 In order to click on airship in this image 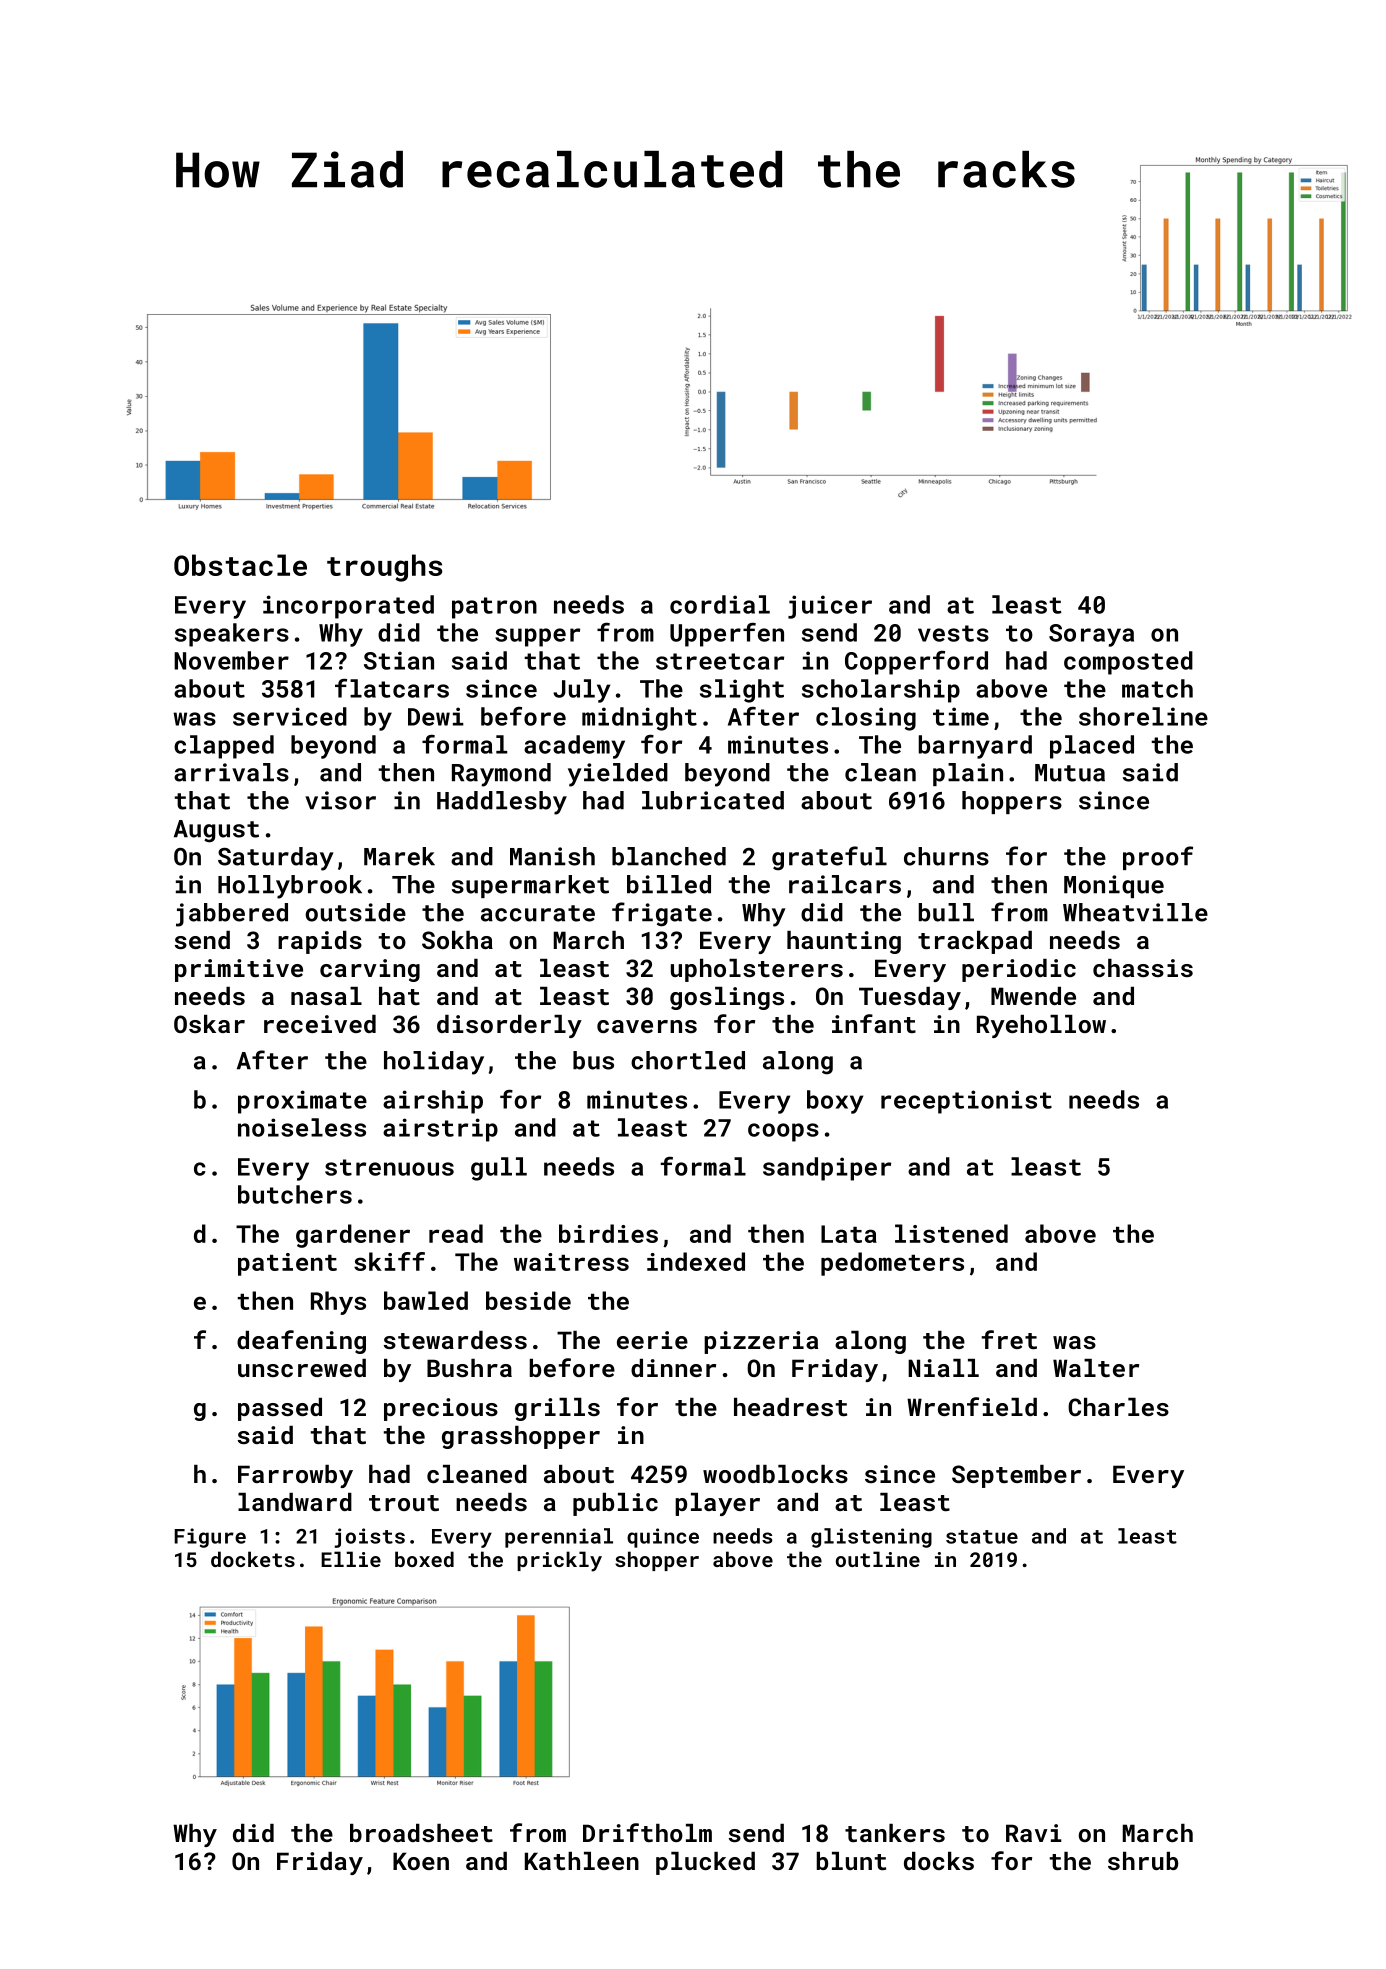, I will do `click(433, 1102)`.
